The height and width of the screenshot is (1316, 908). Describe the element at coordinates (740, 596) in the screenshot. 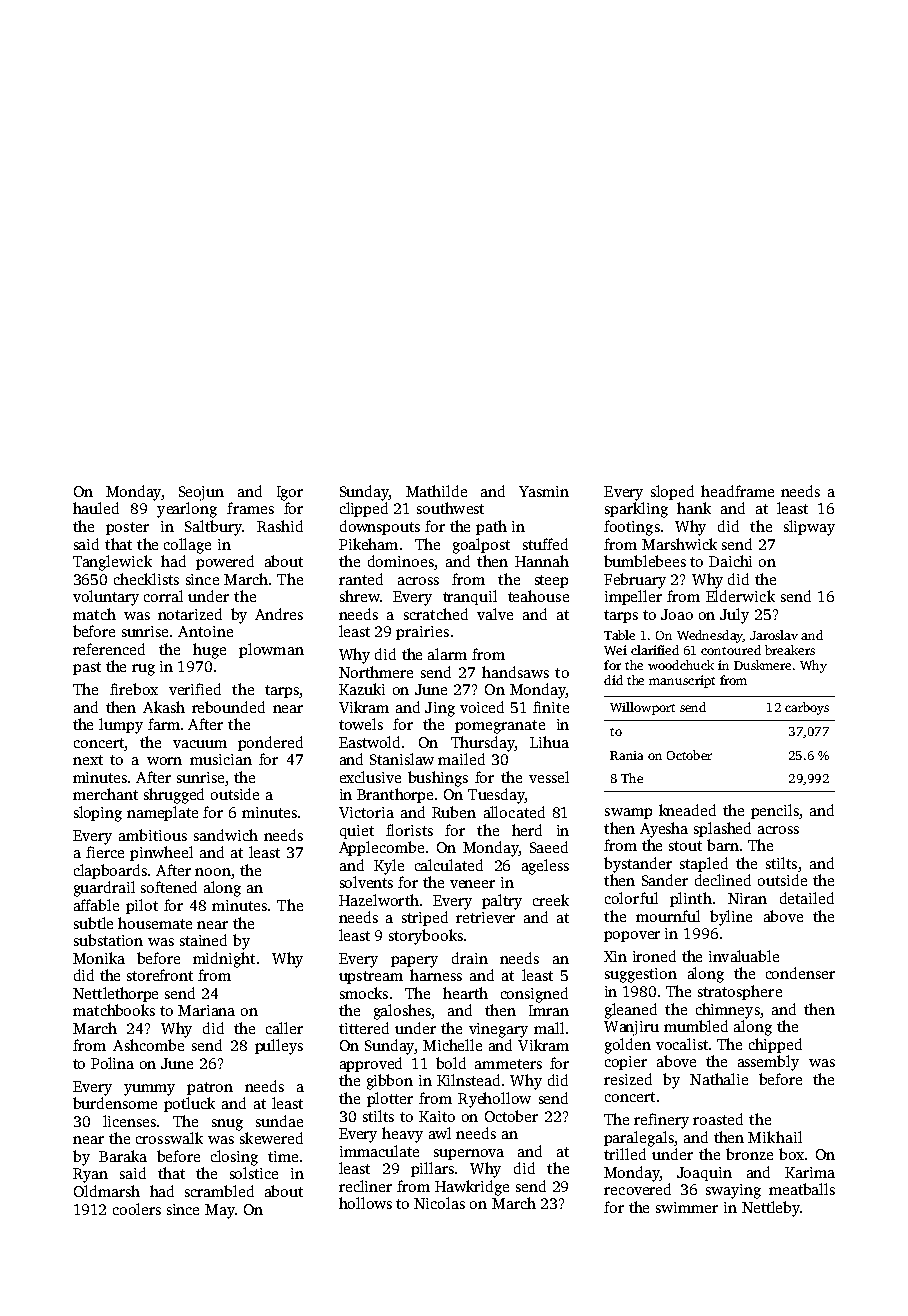

I see `Elderwick` at that location.
